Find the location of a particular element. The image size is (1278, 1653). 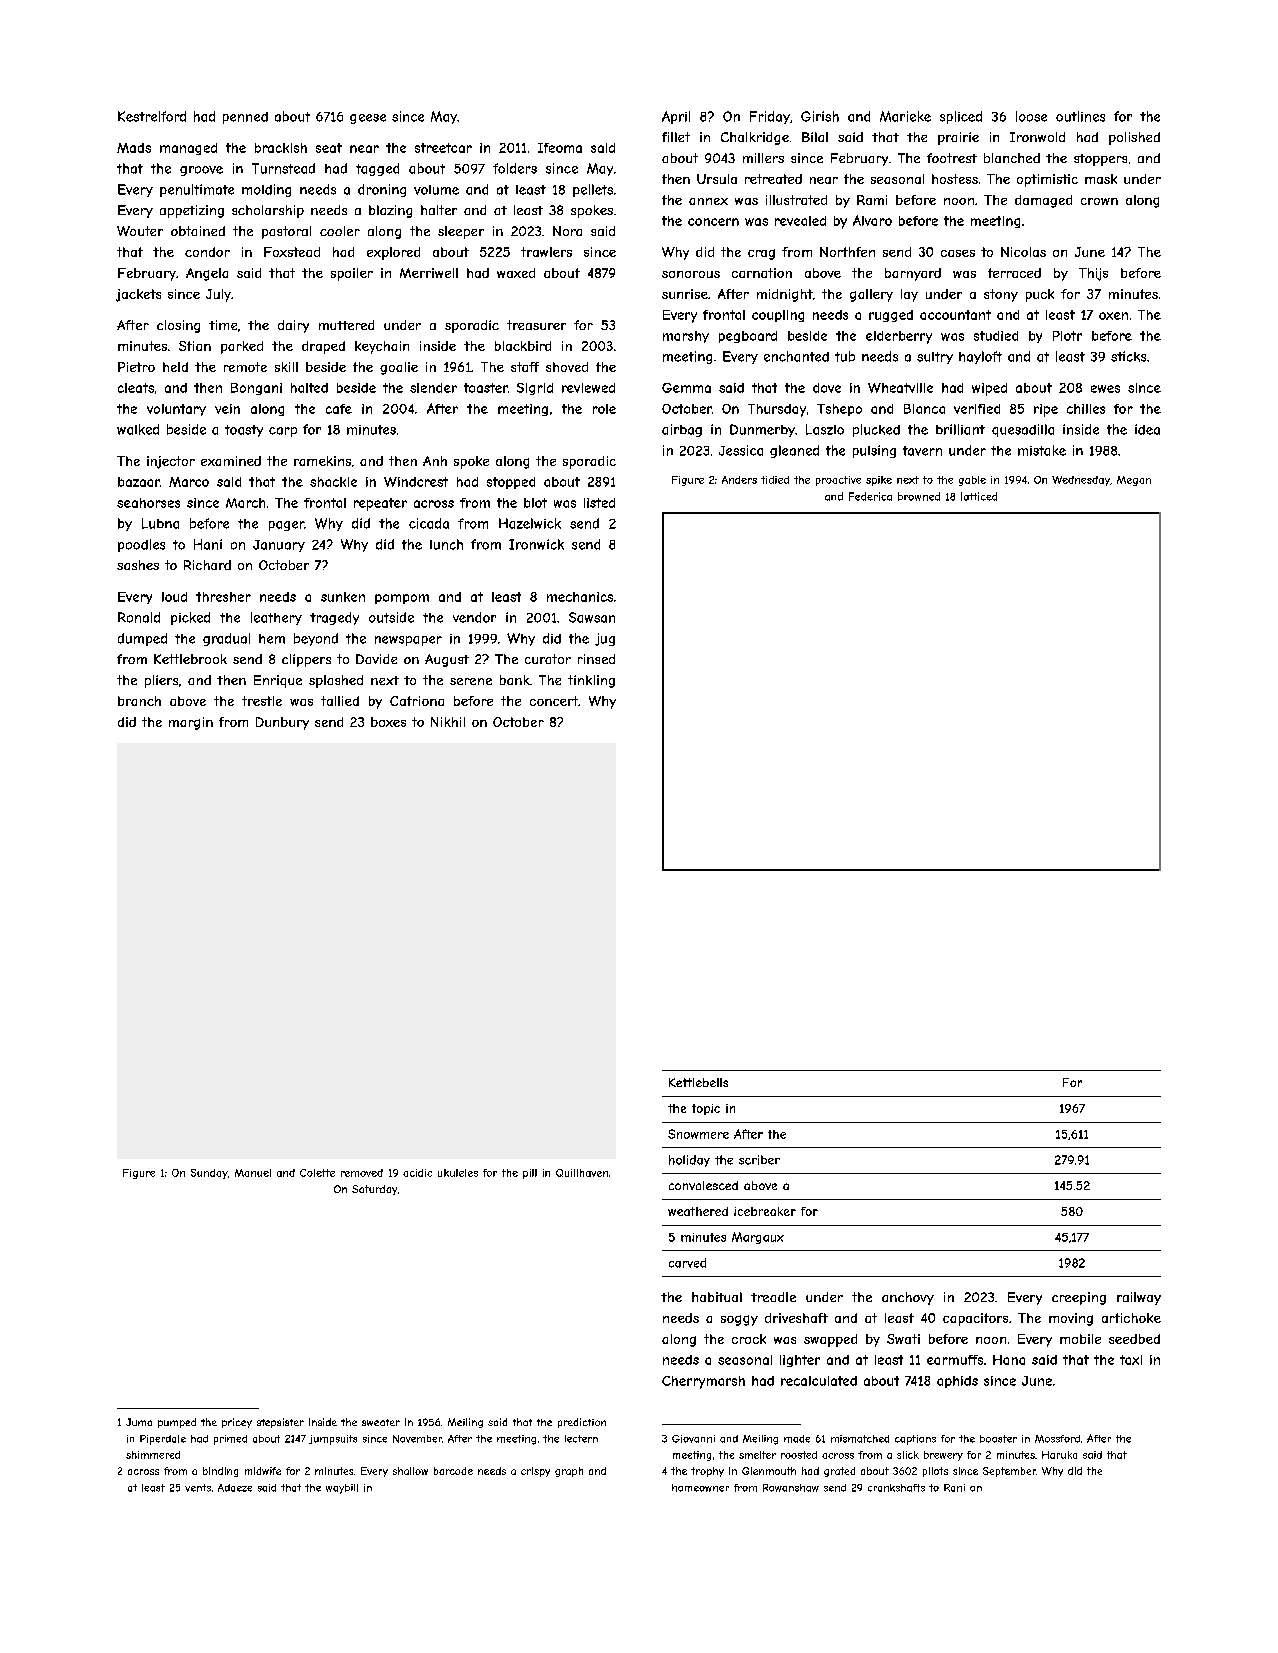

blot is located at coordinates (535, 503).
